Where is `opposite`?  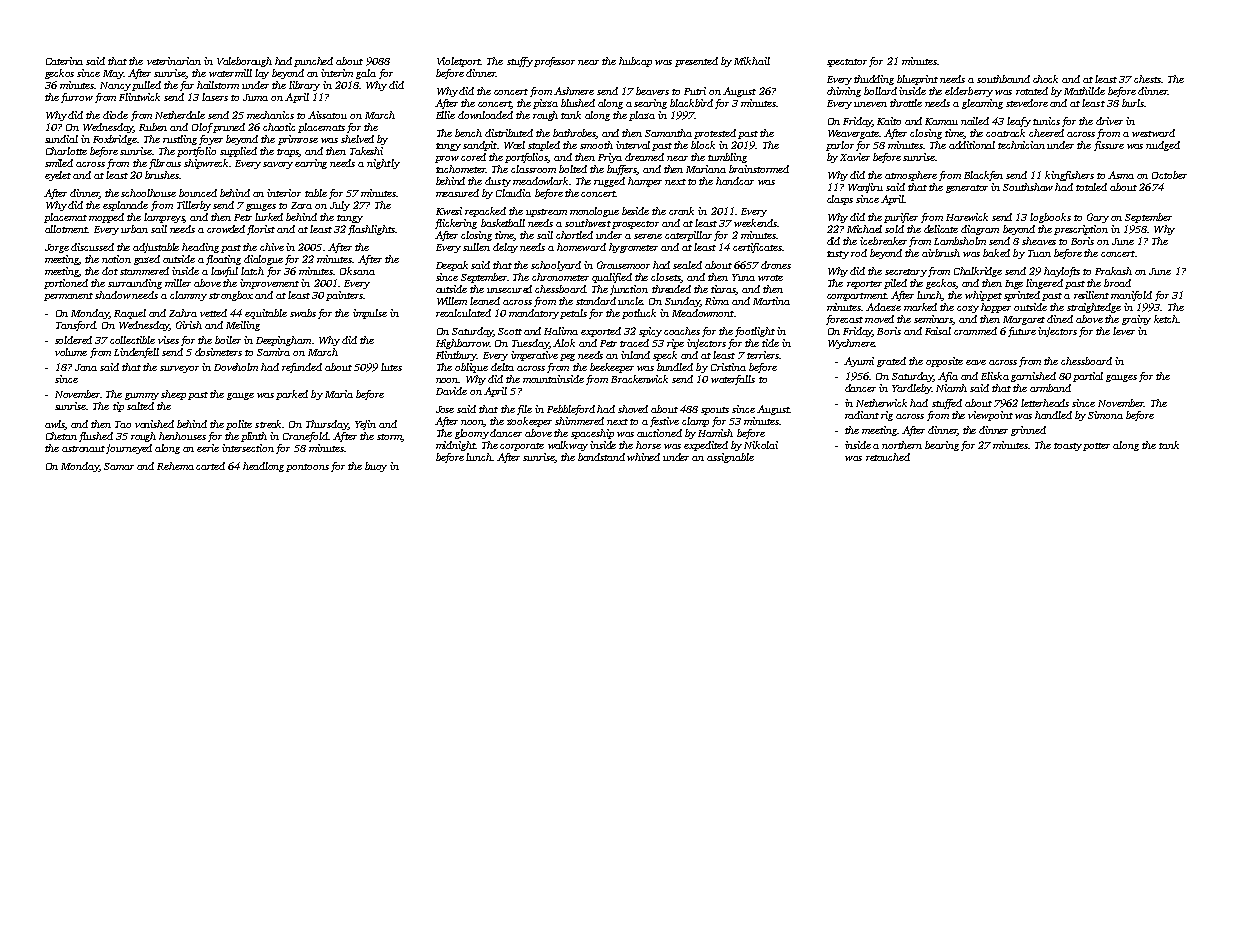 opposite is located at coordinates (944, 362).
